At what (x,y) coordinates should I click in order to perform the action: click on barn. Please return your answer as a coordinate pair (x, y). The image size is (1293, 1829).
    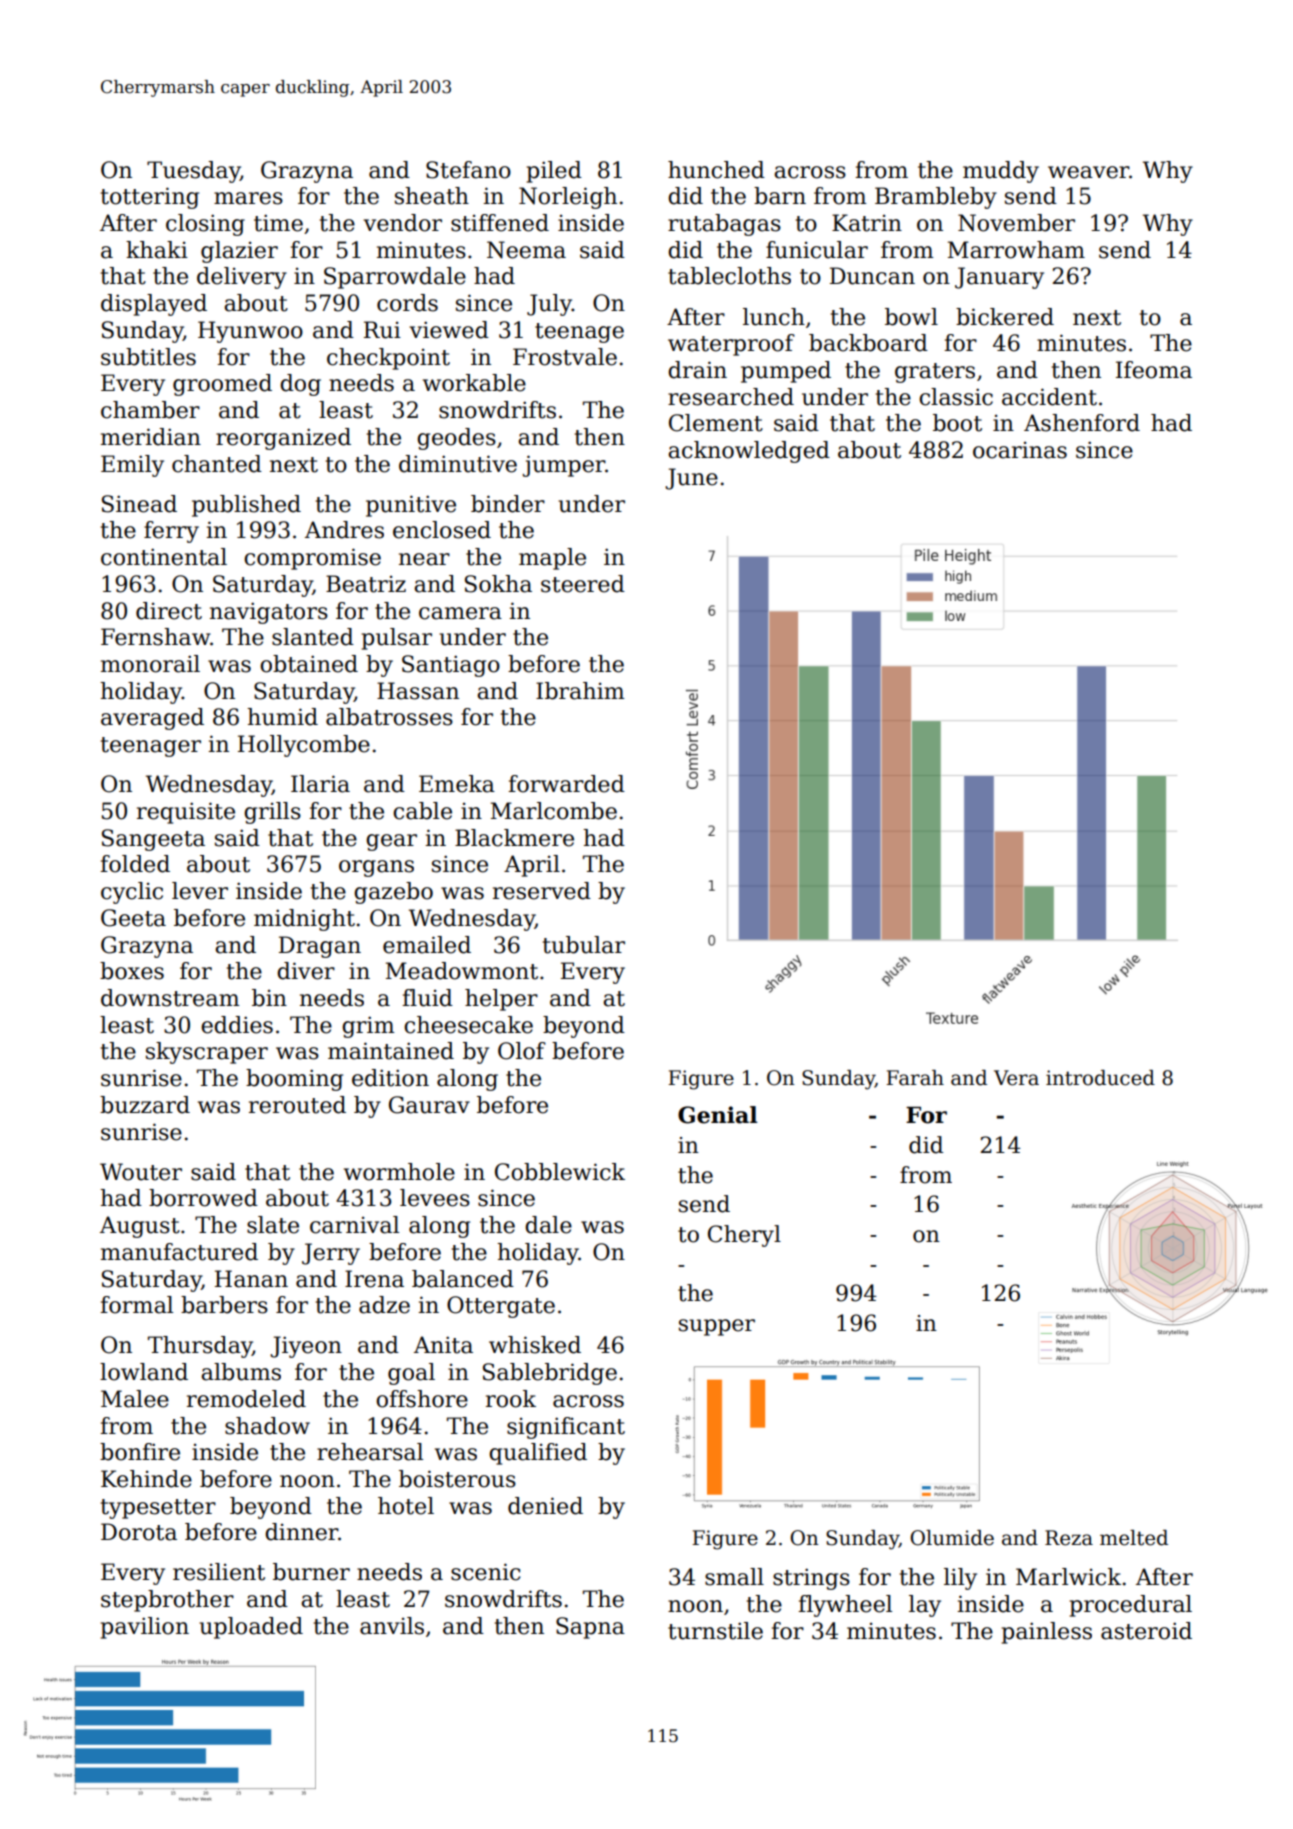
    Looking at the image, I should click on (780, 196).
